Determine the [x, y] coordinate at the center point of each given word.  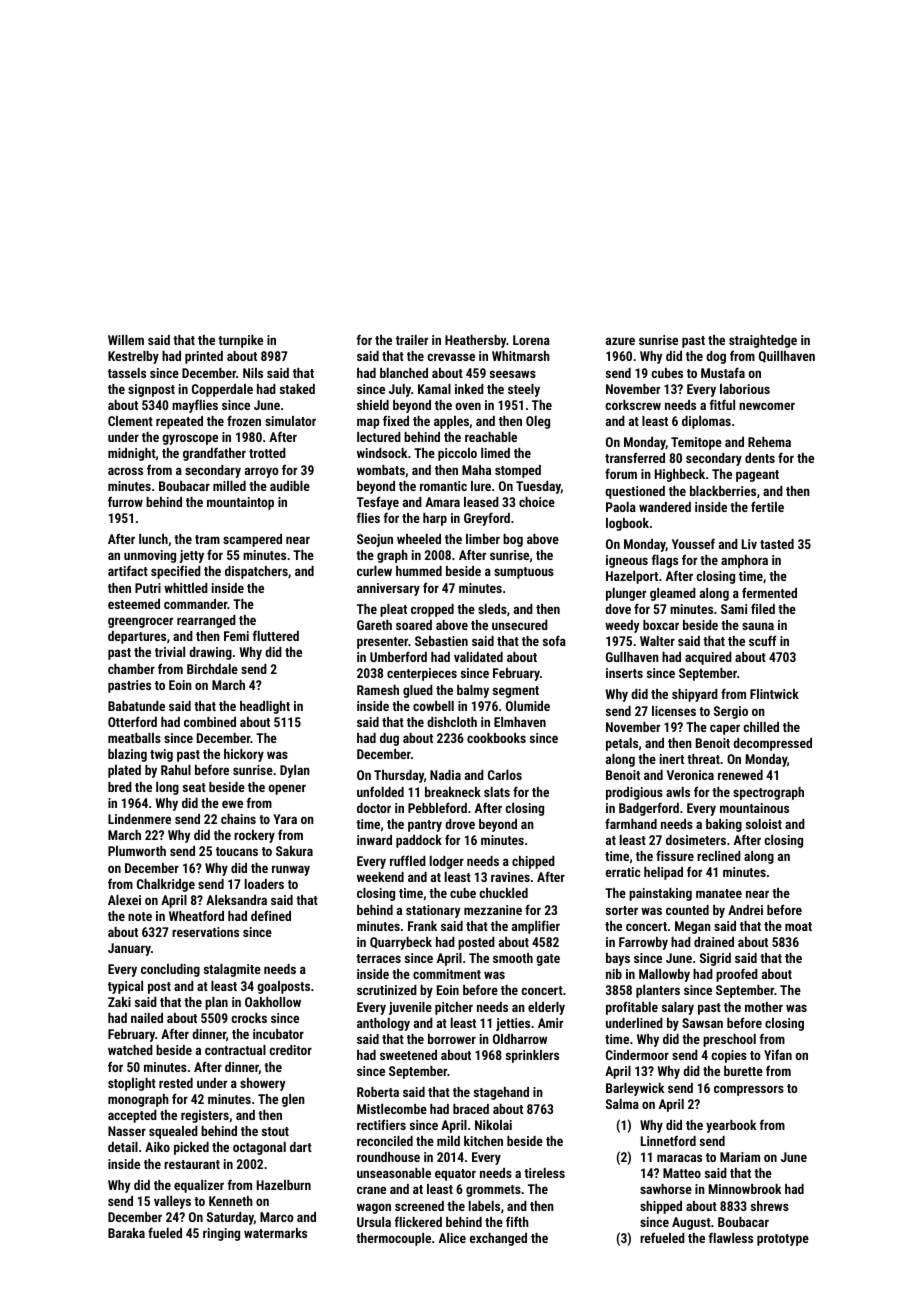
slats [497, 792]
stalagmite [232, 970]
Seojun [375, 540]
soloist [764, 824]
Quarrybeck [401, 943]
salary [678, 1008]
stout [275, 1131]
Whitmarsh [521, 356]
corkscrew [633, 405]
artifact [128, 570]
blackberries [723, 491]
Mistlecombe [392, 1109]
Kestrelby [133, 357]
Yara [285, 819]
